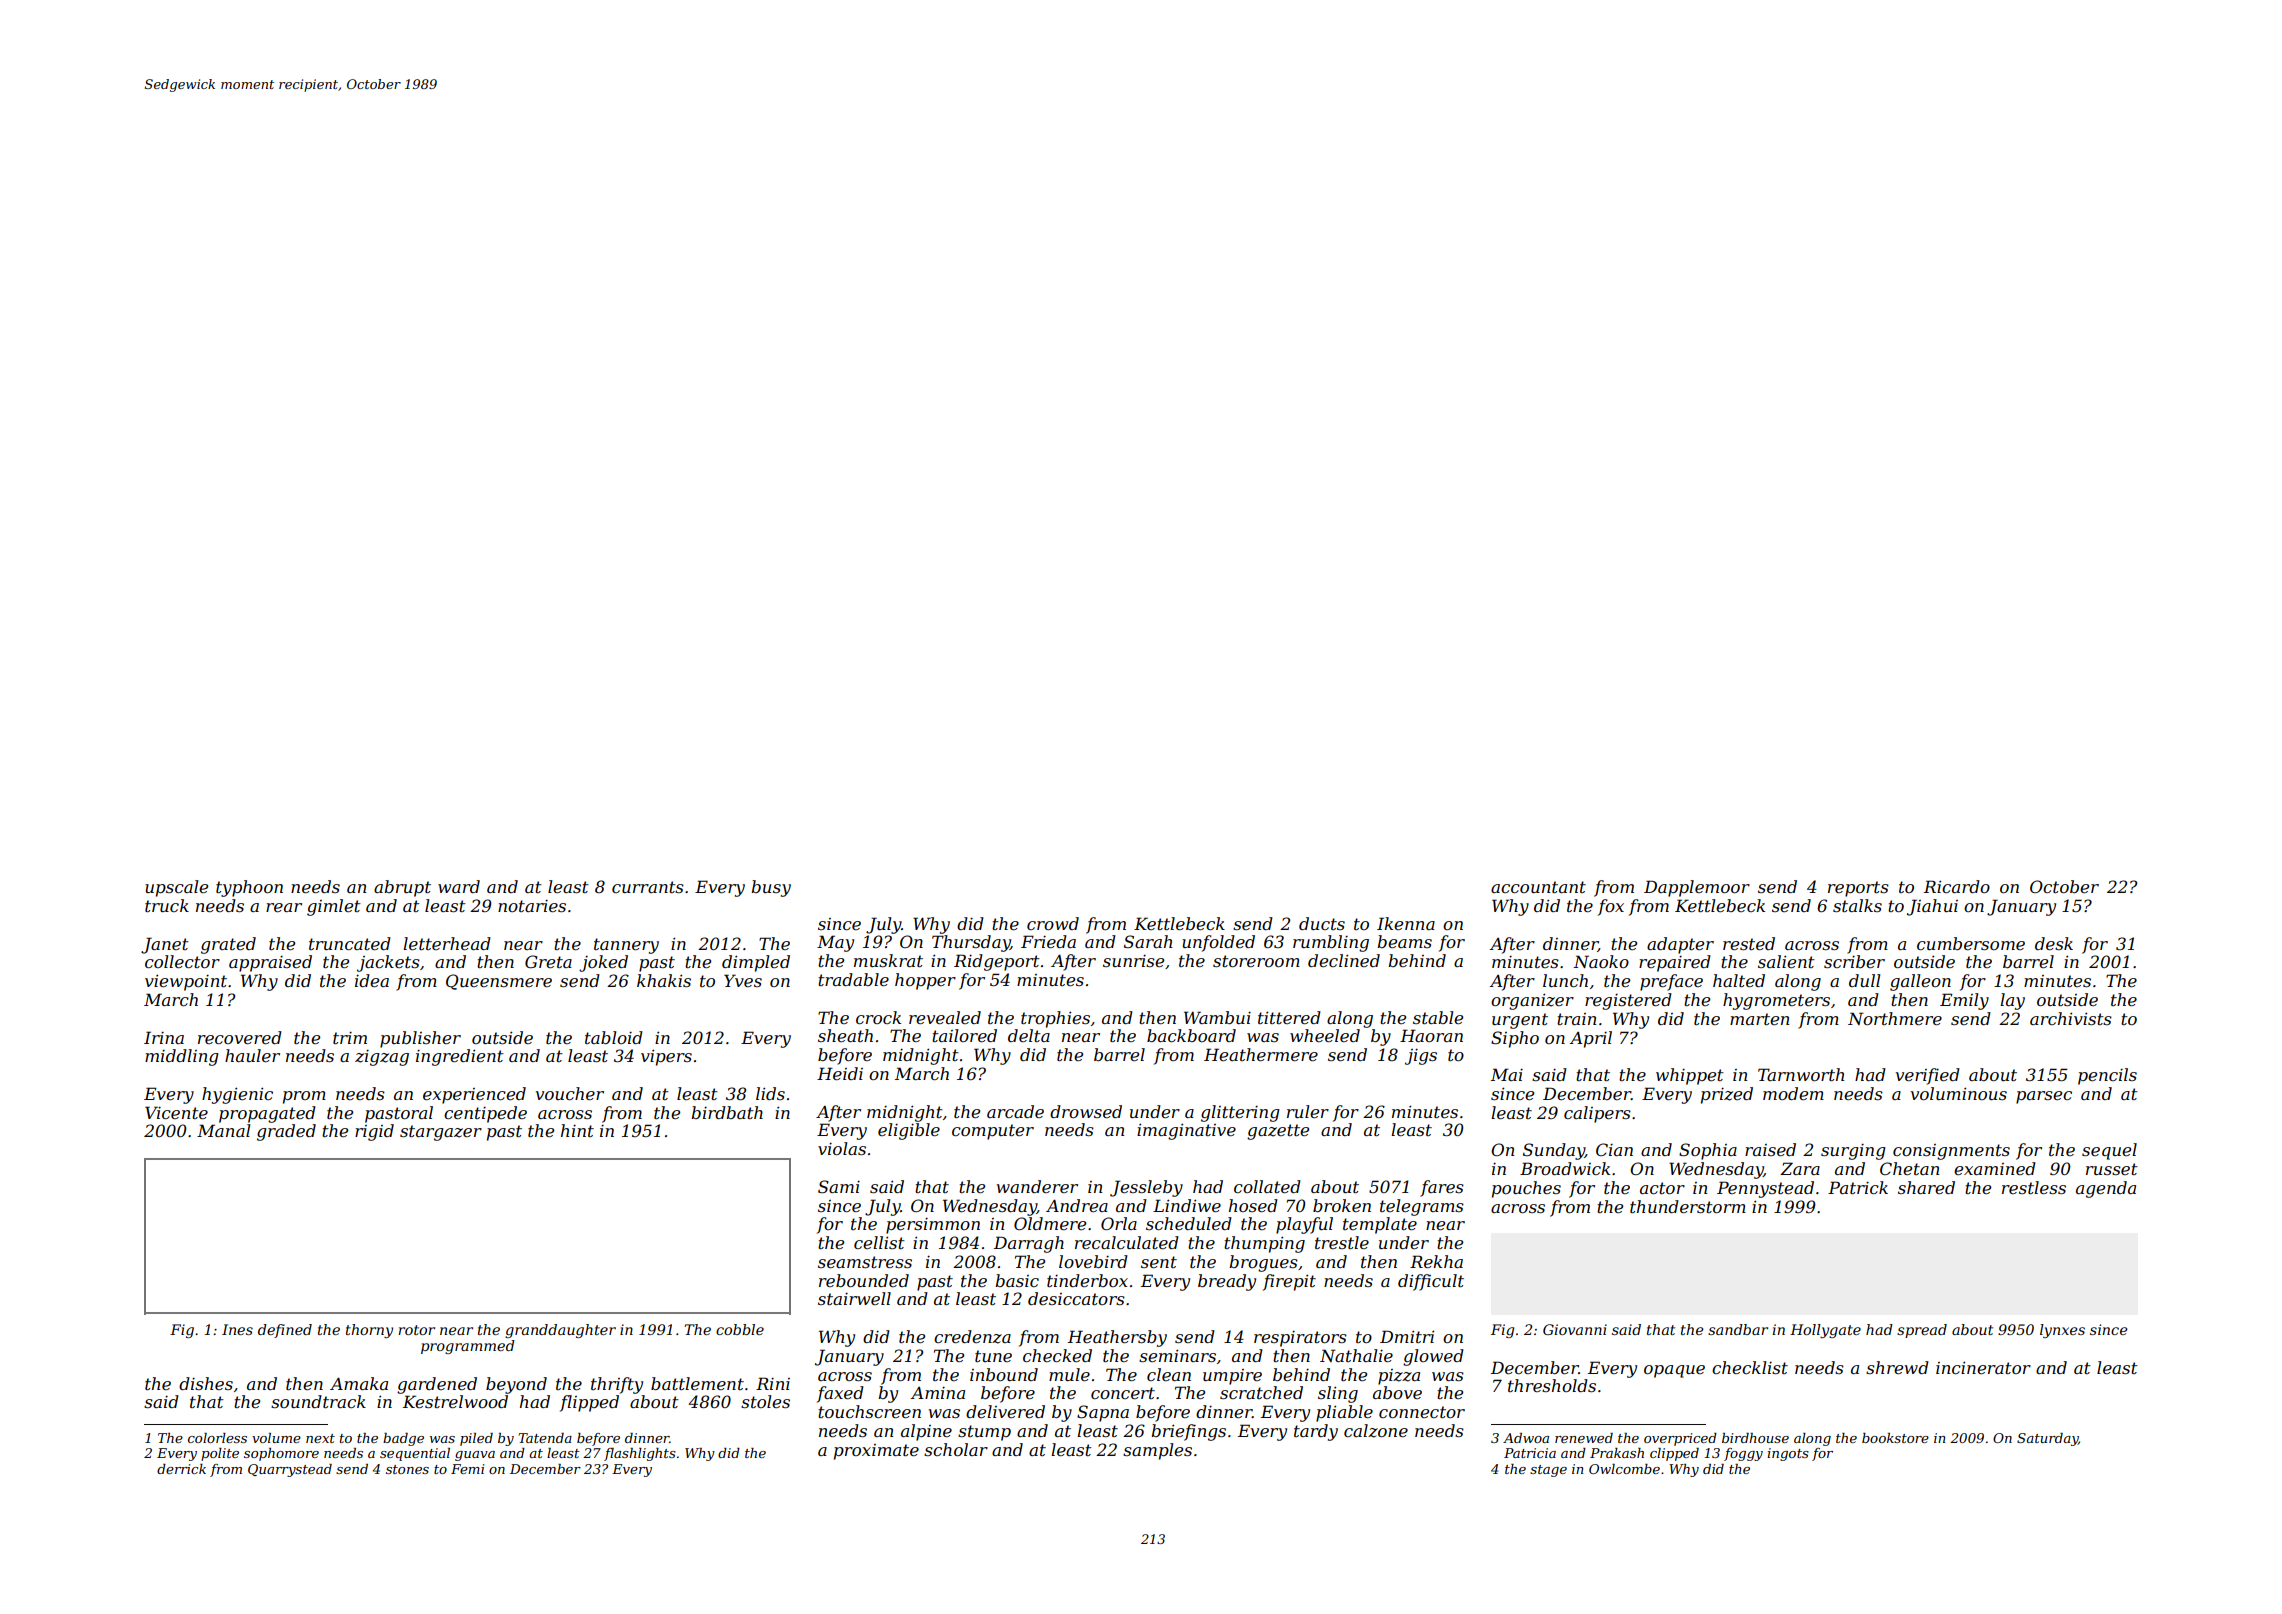  I want to click on restless, so click(2034, 1187).
